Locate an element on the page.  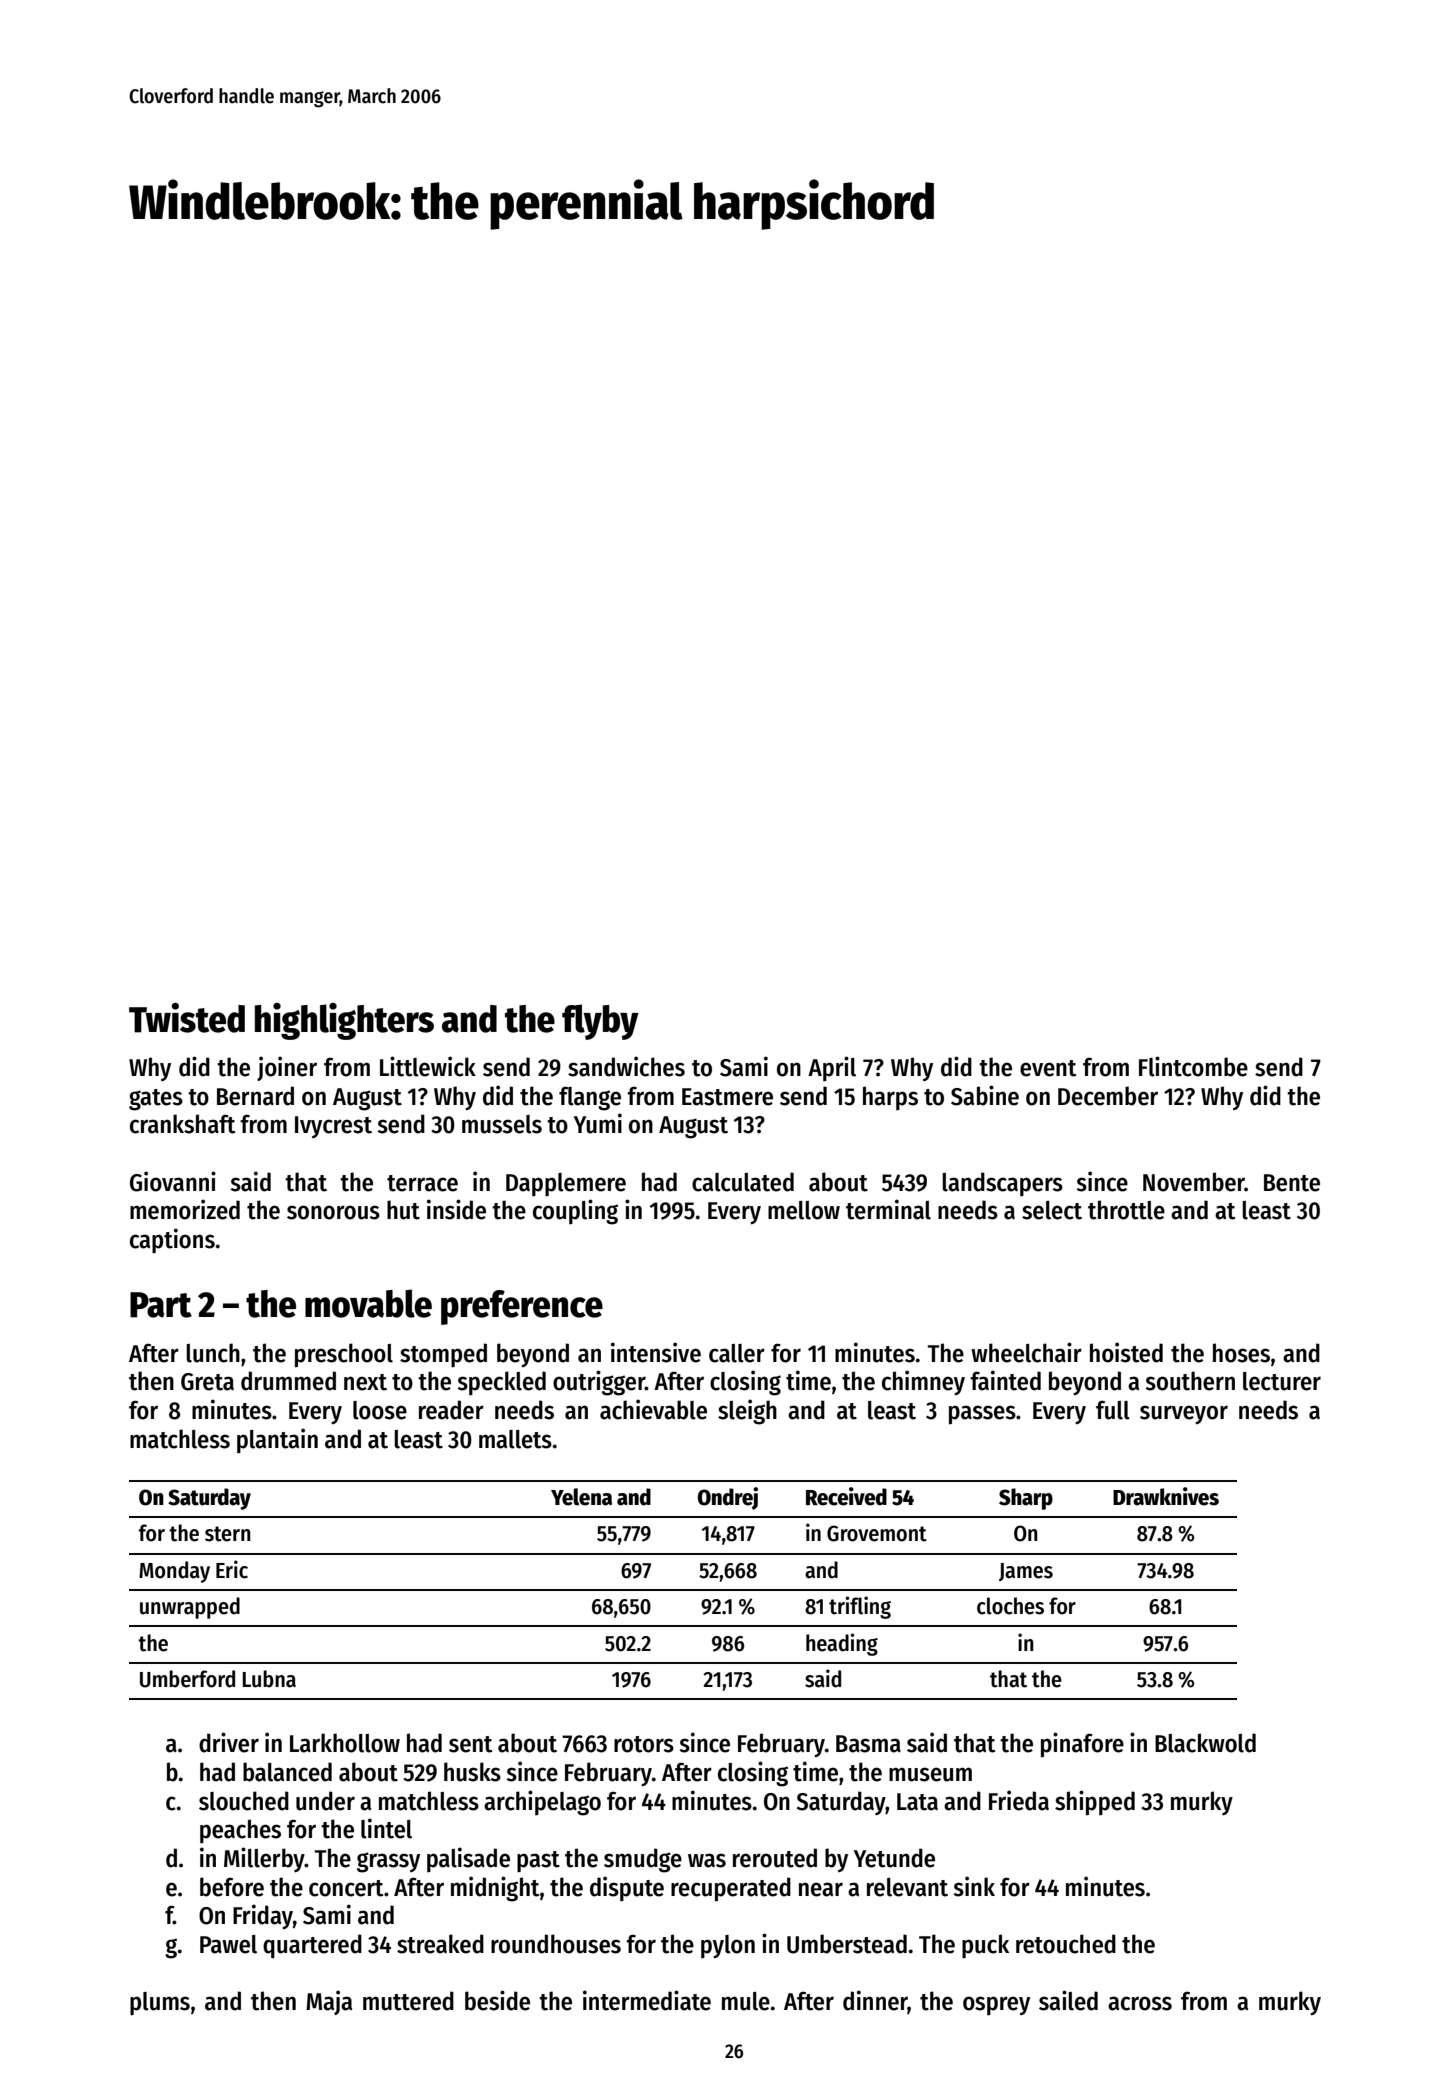
coupling is located at coordinates (575, 1212).
